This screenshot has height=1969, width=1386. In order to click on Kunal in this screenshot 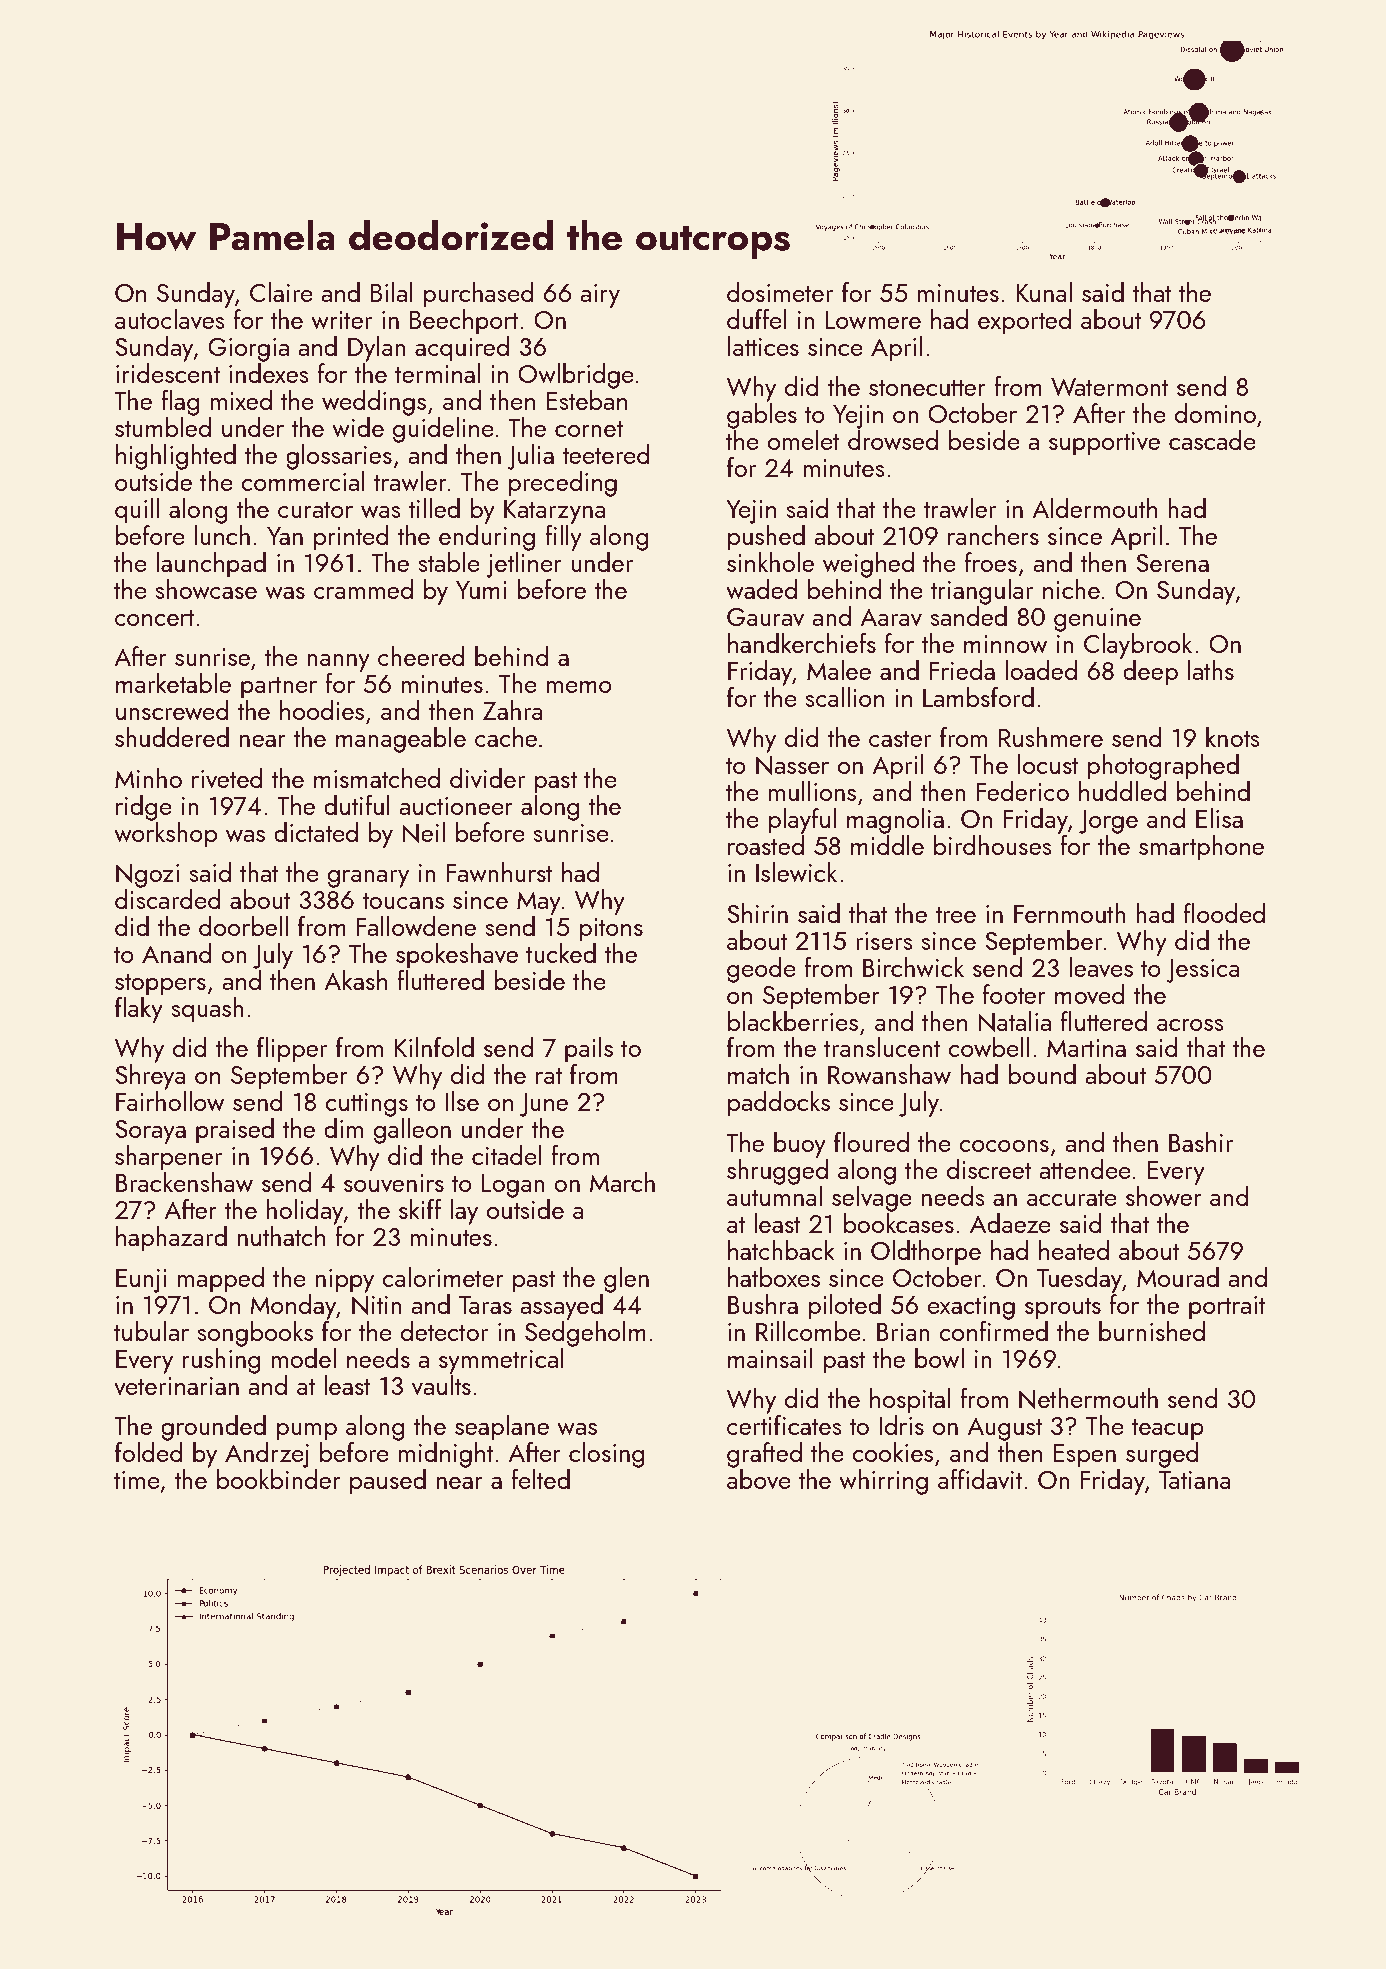, I will do `click(1044, 292)`.
